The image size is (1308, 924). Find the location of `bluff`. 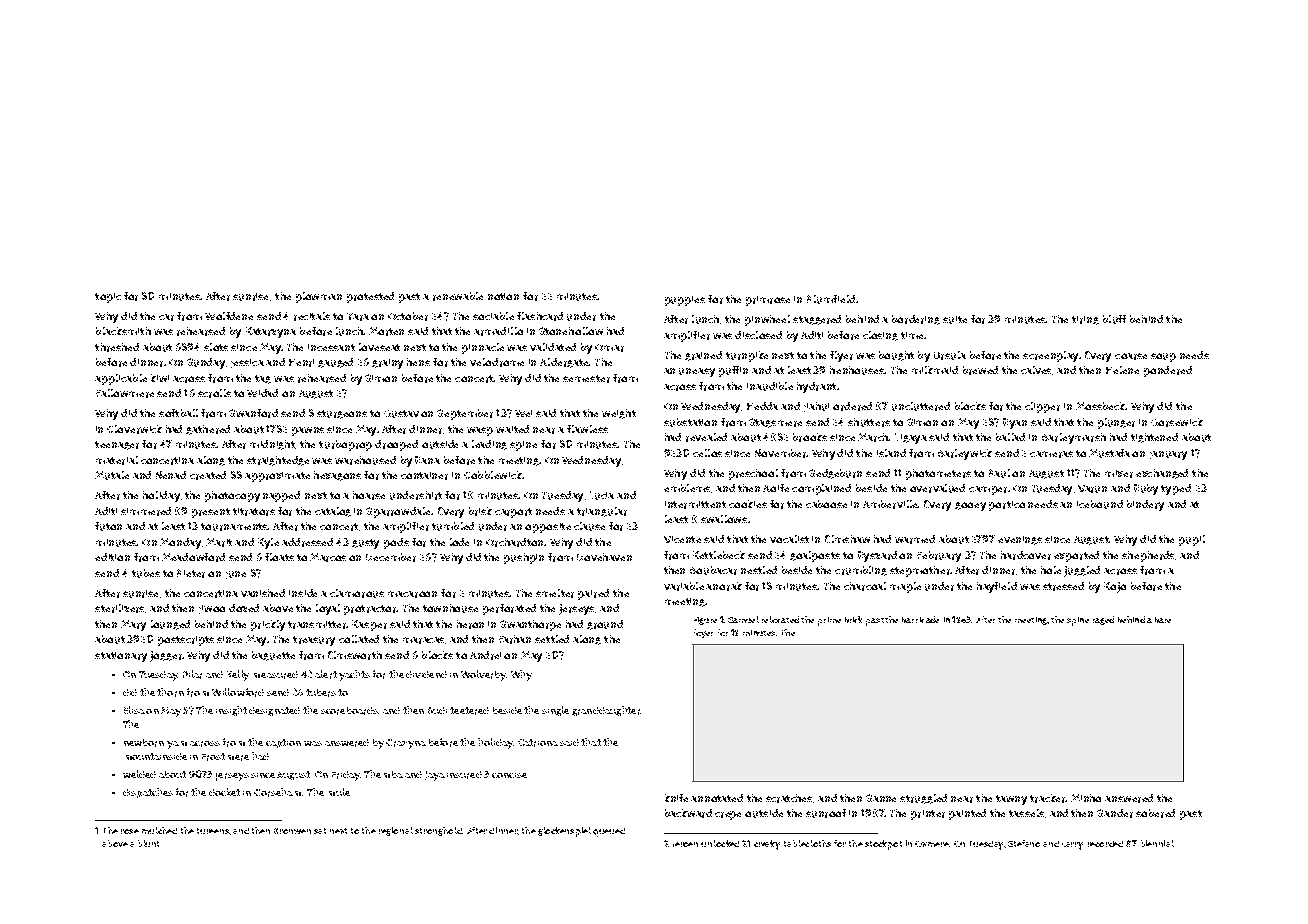

bluff is located at coordinates (1114, 319).
